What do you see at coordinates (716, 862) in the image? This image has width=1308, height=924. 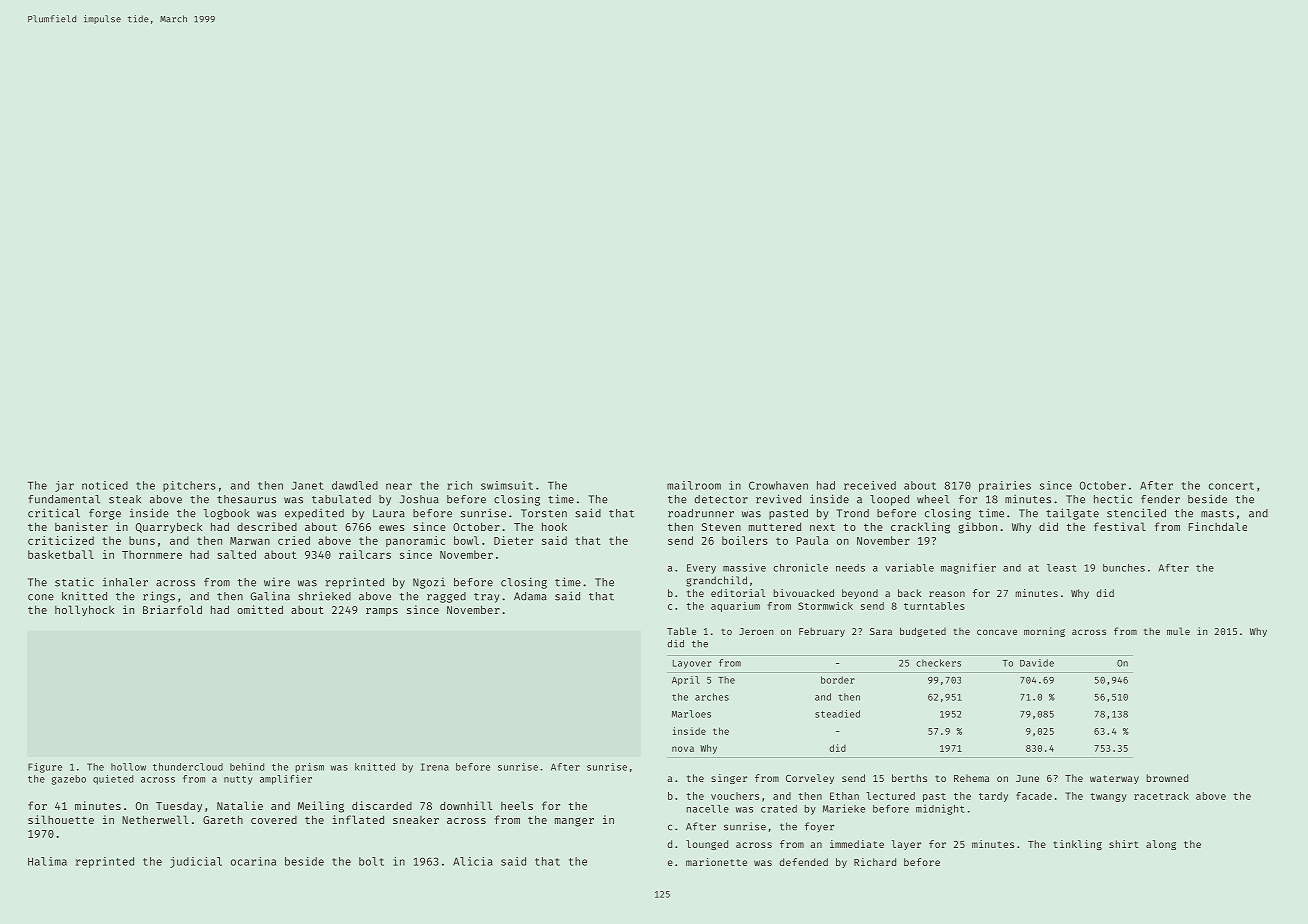 I see `marionette` at bounding box center [716, 862].
